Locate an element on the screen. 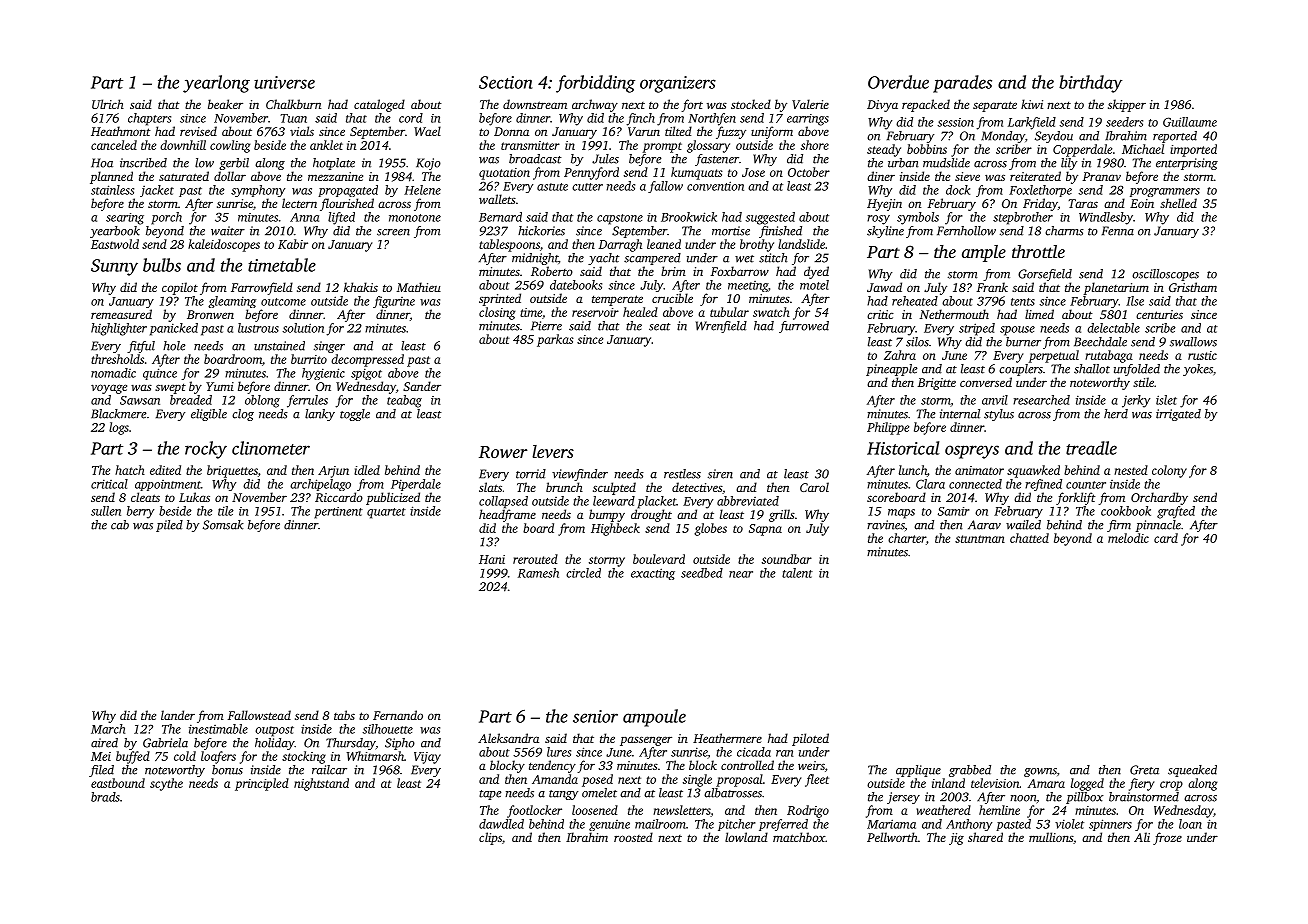 This screenshot has height=924, width=1308. Piperdale is located at coordinates (416, 485).
